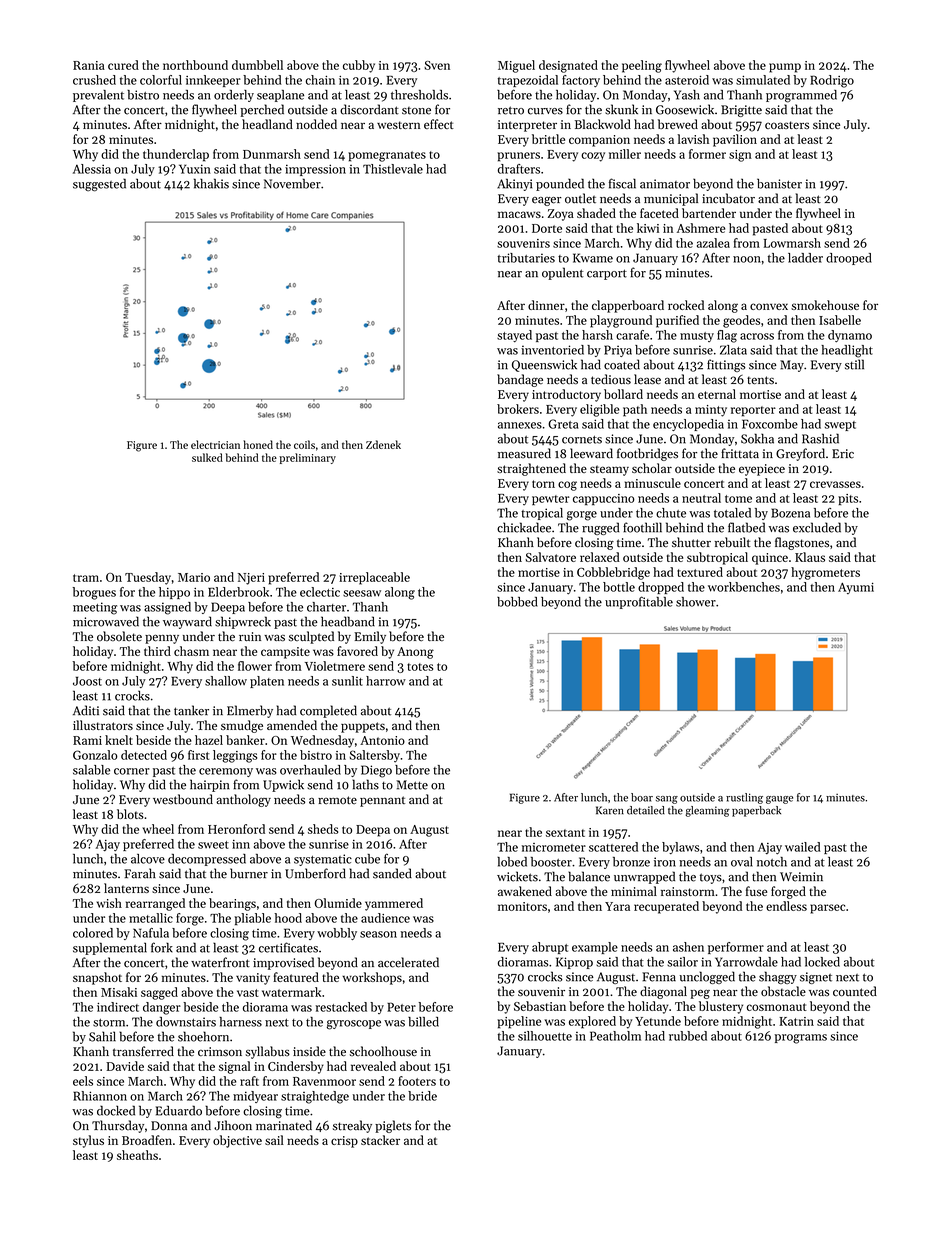  I want to click on salable, so click(91, 770).
